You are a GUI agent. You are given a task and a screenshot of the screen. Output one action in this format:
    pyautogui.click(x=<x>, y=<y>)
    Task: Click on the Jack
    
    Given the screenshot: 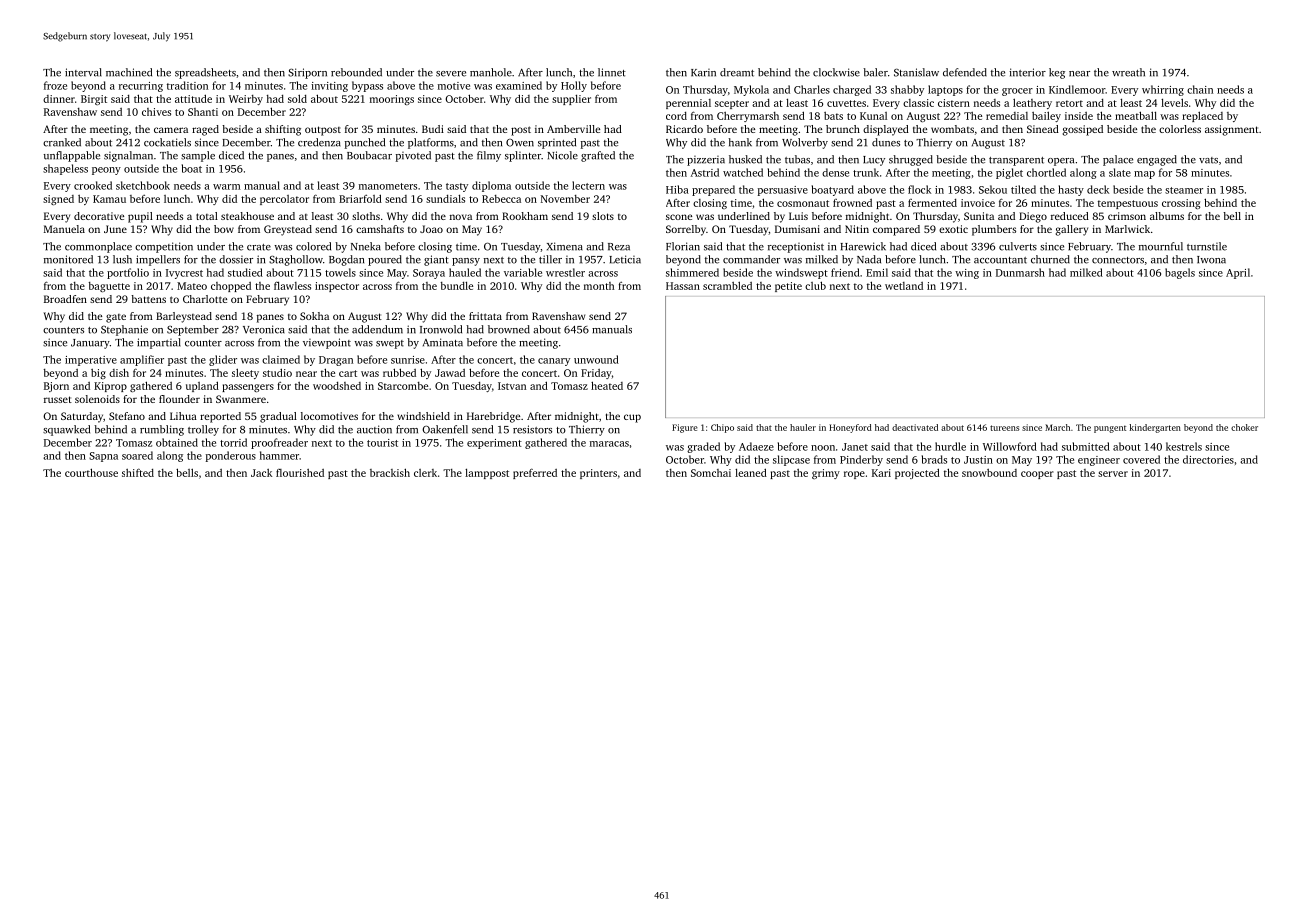 What is the action you would take?
    pyautogui.click(x=261, y=473)
